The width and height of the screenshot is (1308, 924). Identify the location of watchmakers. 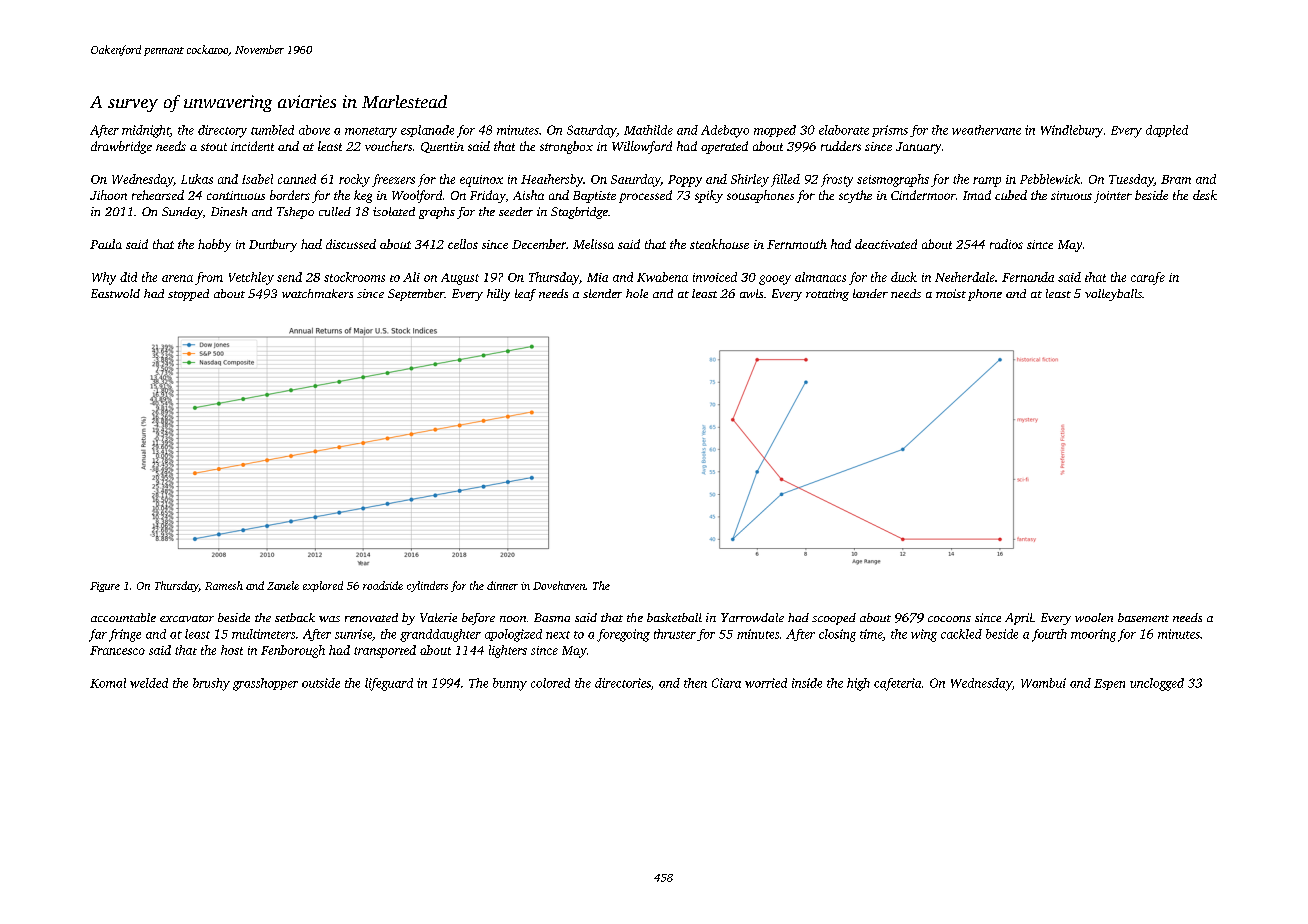
(317, 293).
